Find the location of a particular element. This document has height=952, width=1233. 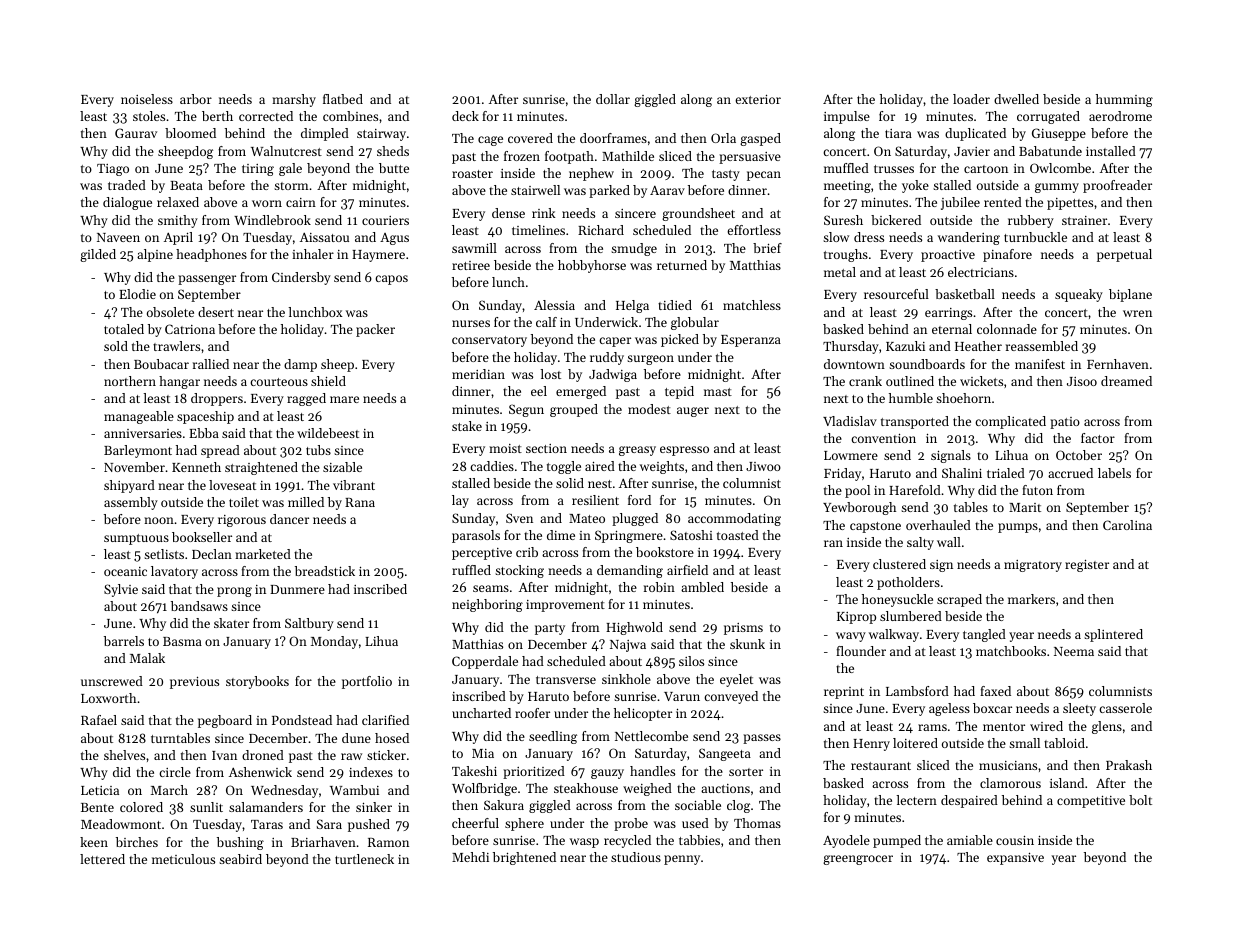

factor is located at coordinates (1098, 438).
